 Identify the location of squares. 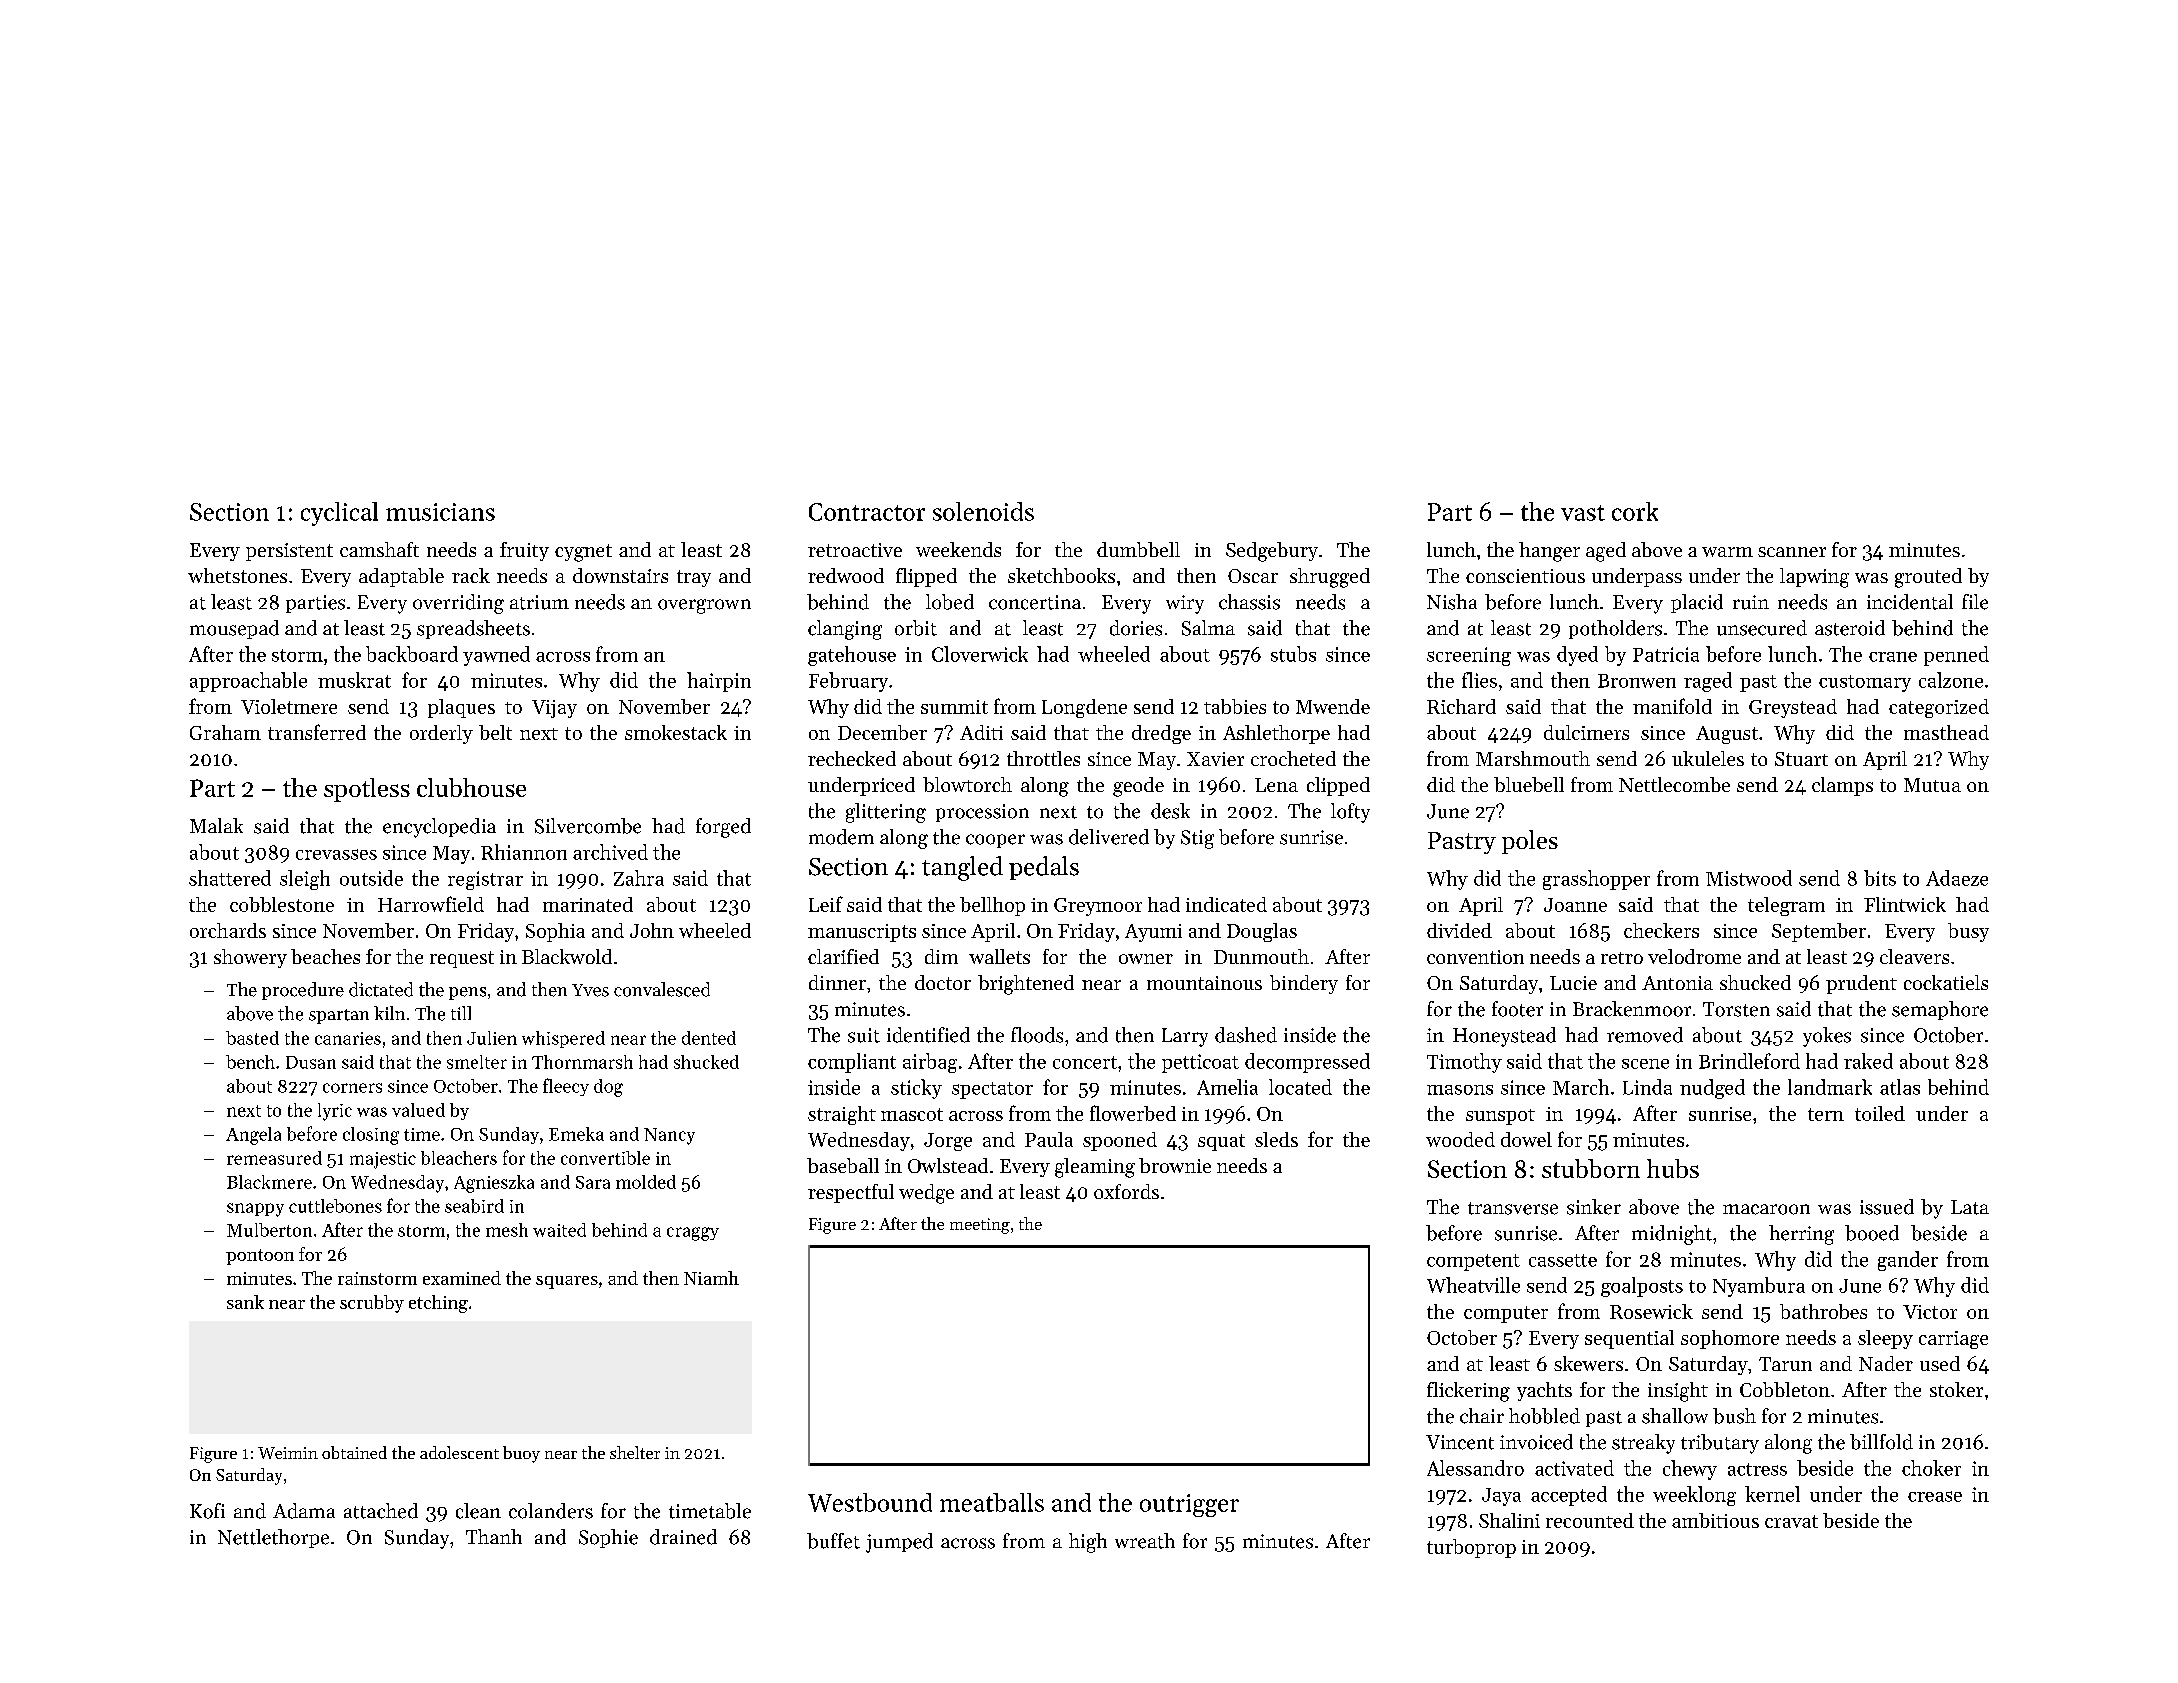
(567, 1282).
